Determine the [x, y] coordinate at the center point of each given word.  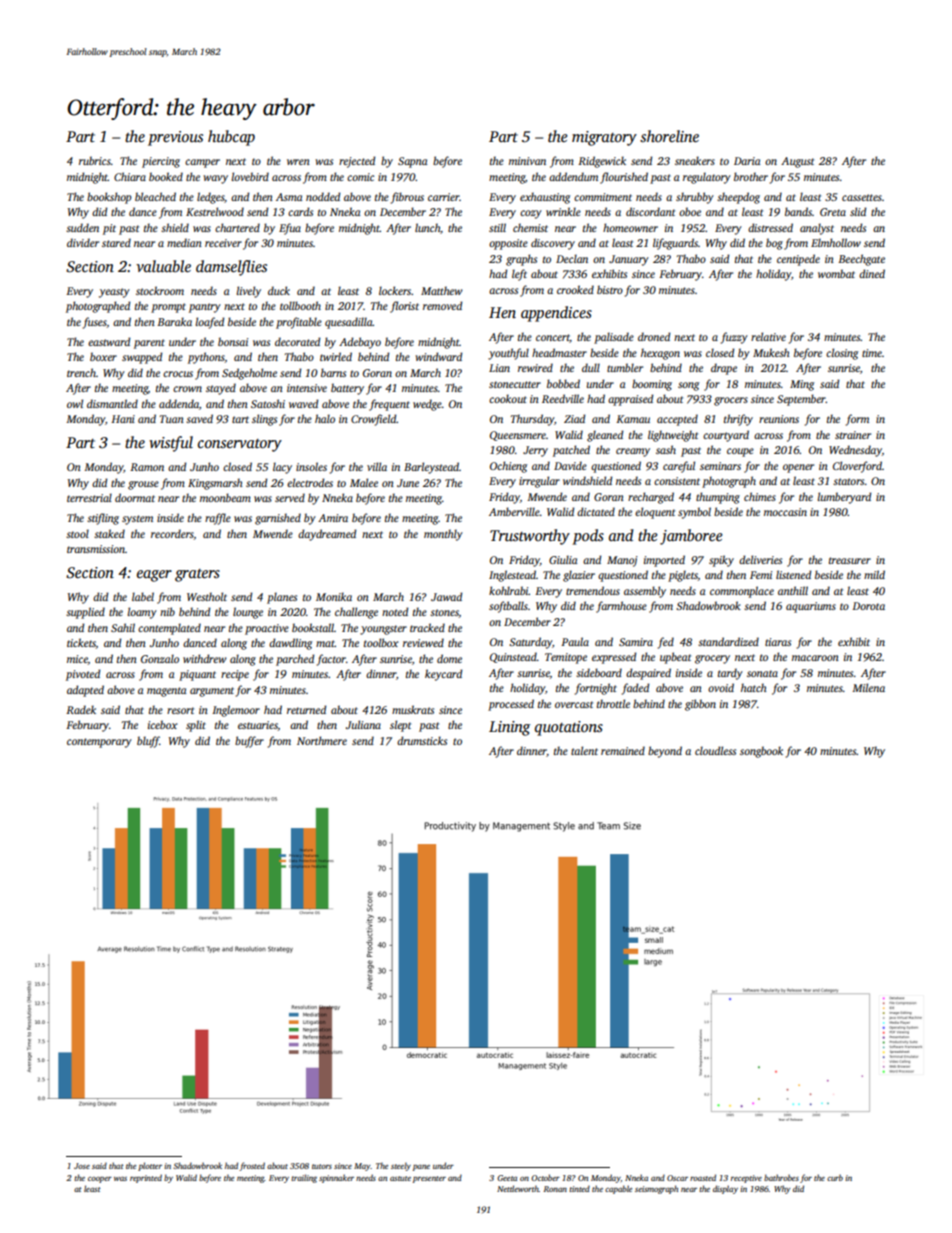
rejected [357, 162]
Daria [747, 161]
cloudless [715, 750]
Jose [82, 1166]
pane [421, 1168]
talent [584, 750]
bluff [148, 742]
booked [166, 176]
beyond [665, 752]
